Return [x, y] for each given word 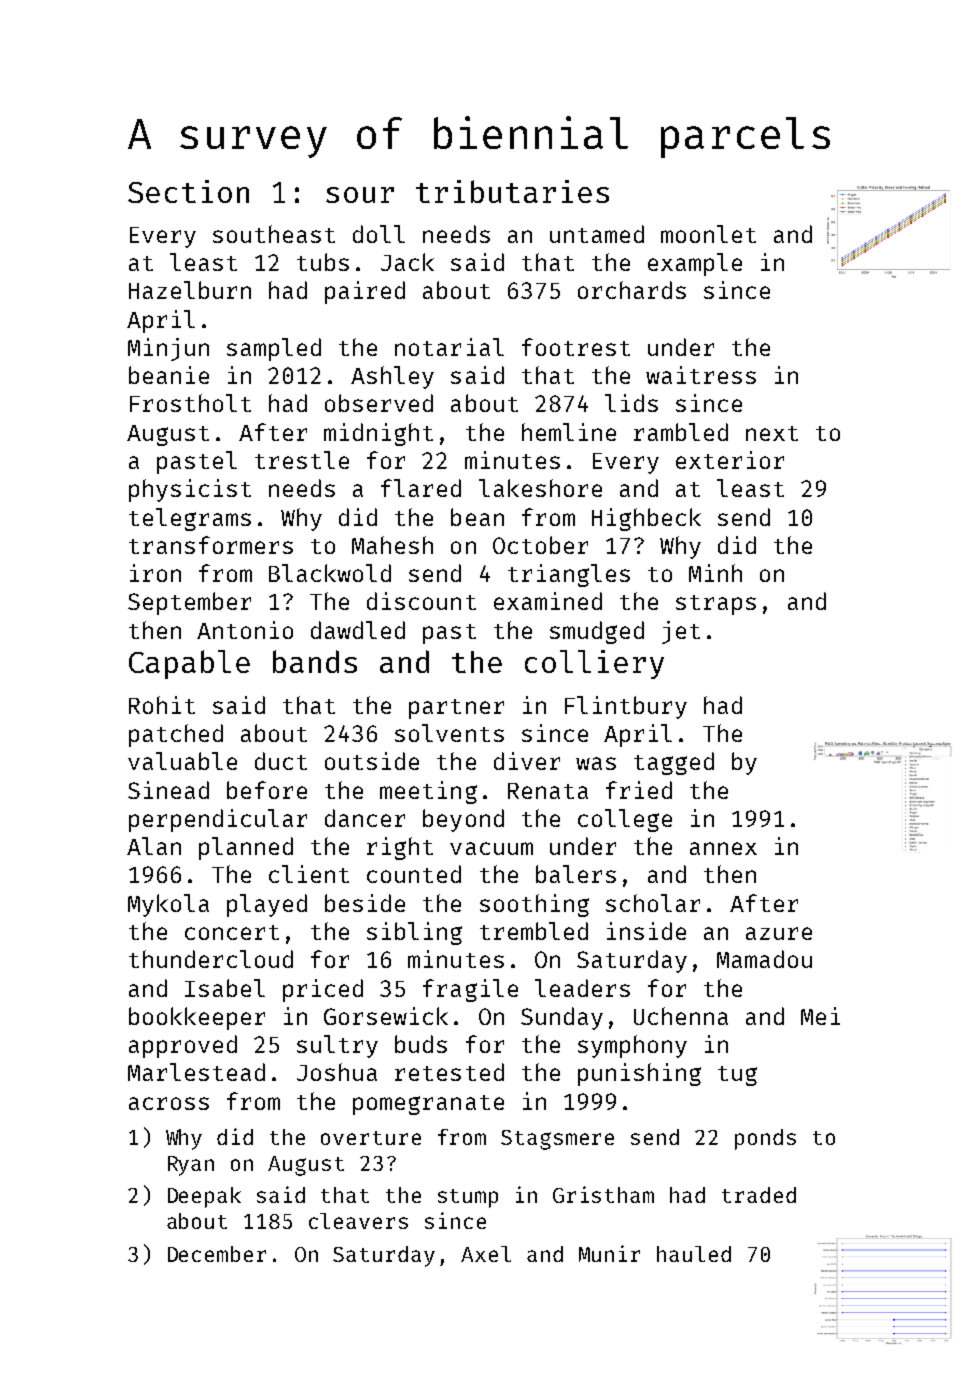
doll [379, 234]
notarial [449, 347]
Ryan [191, 1166]
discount [421, 601]
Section [188, 191]
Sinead [168, 790]
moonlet [708, 234]
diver [527, 761]
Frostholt [190, 403]
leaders [582, 988]
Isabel [225, 988]
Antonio [245, 630]
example [695, 264]
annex [723, 848]
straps [716, 605]
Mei [820, 1016]
